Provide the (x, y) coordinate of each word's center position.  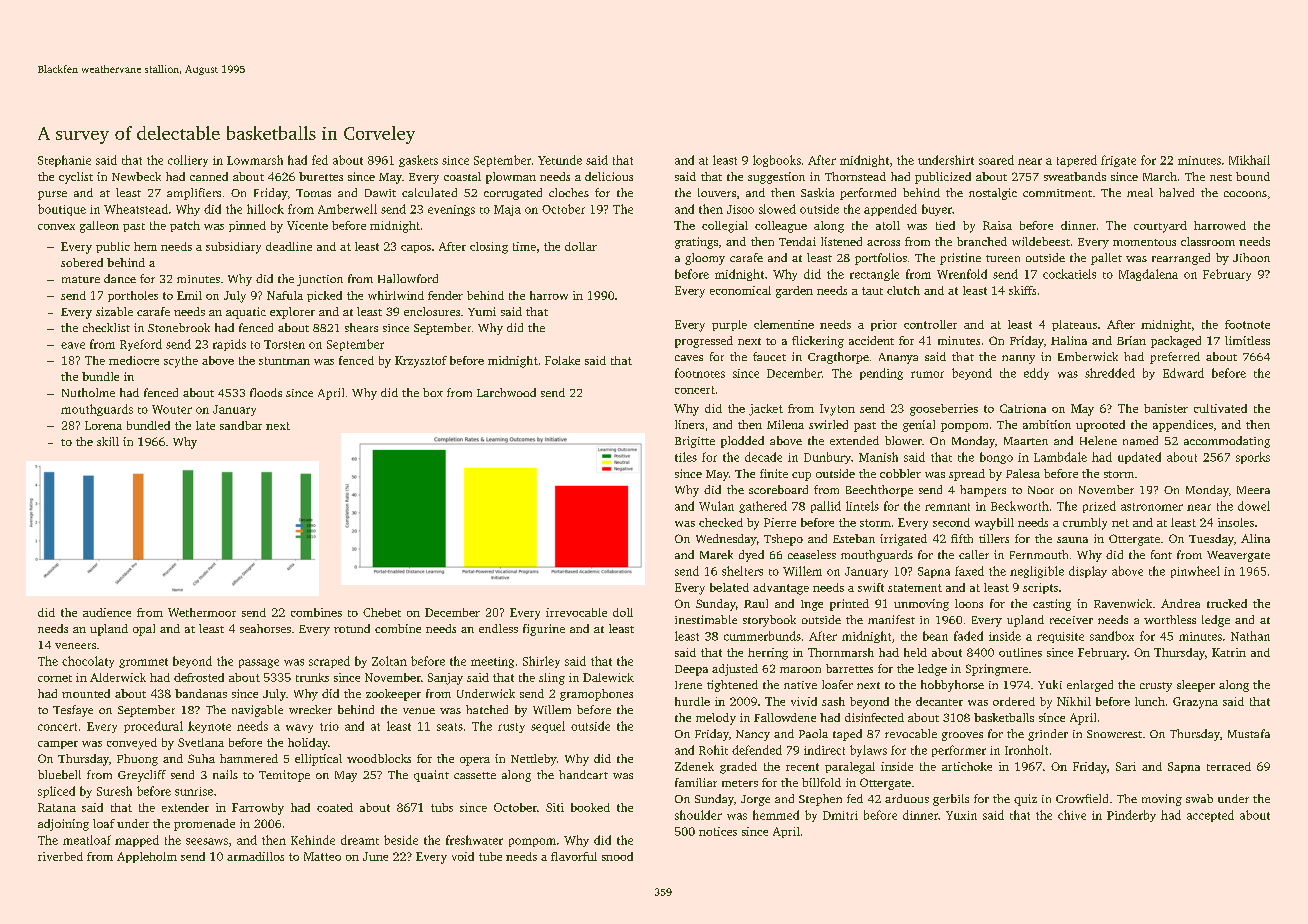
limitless (1247, 340)
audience (107, 612)
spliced (56, 792)
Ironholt (1026, 750)
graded (738, 768)
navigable (257, 711)
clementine (784, 324)
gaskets (418, 161)
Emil (189, 295)
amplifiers (194, 194)
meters (740, 783)
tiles (686, 457)
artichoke (967, 766)
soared (996, 160)
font (1161, 554)
